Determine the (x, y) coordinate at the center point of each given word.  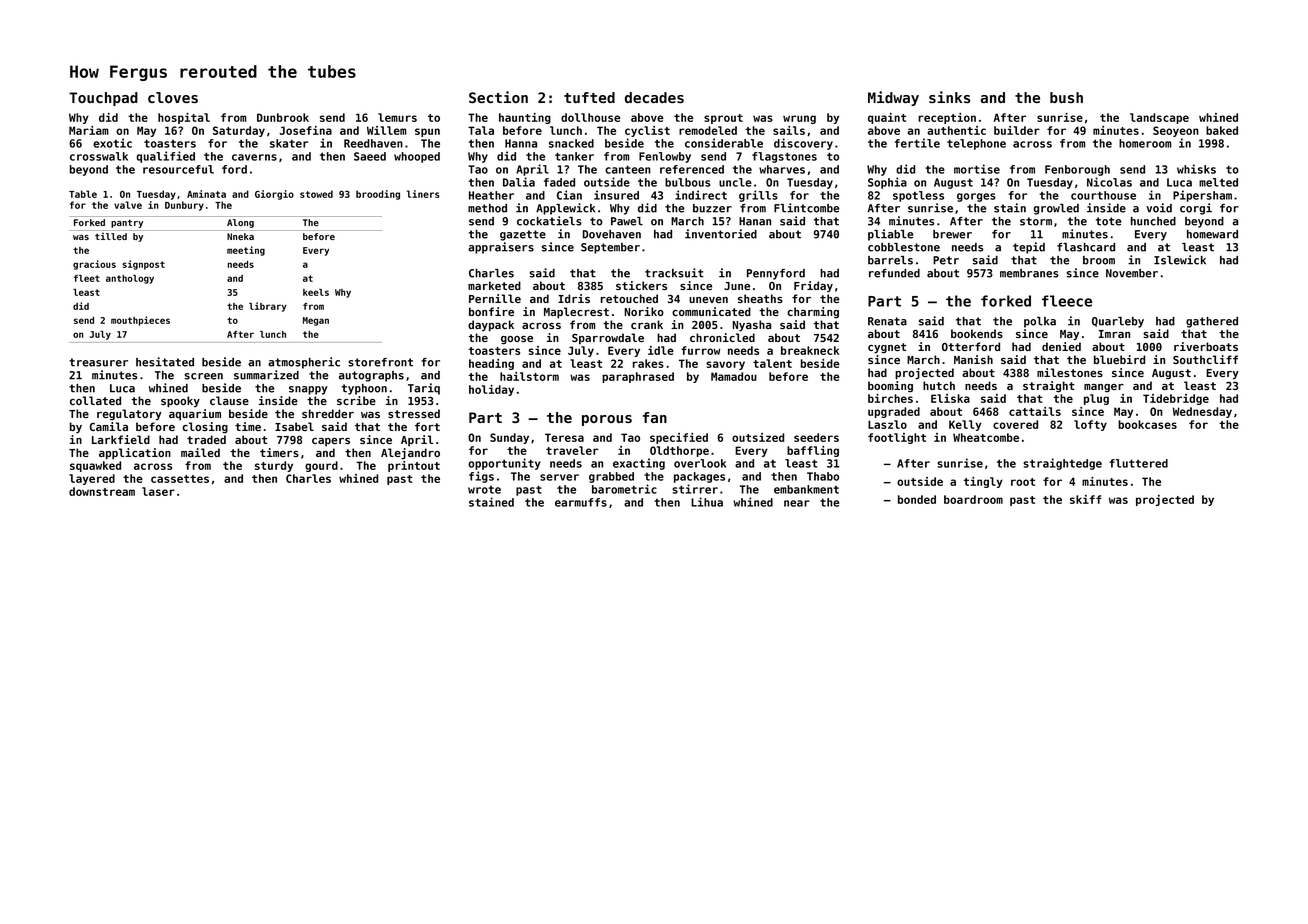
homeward (1212, 234)
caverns (254, 157)
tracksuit (674, 273)
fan (655, 417)
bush (1066, 97)
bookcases (1147, 424)
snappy (308, 390)
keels (316, 292)
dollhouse (590, 117)
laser (158, 491)
